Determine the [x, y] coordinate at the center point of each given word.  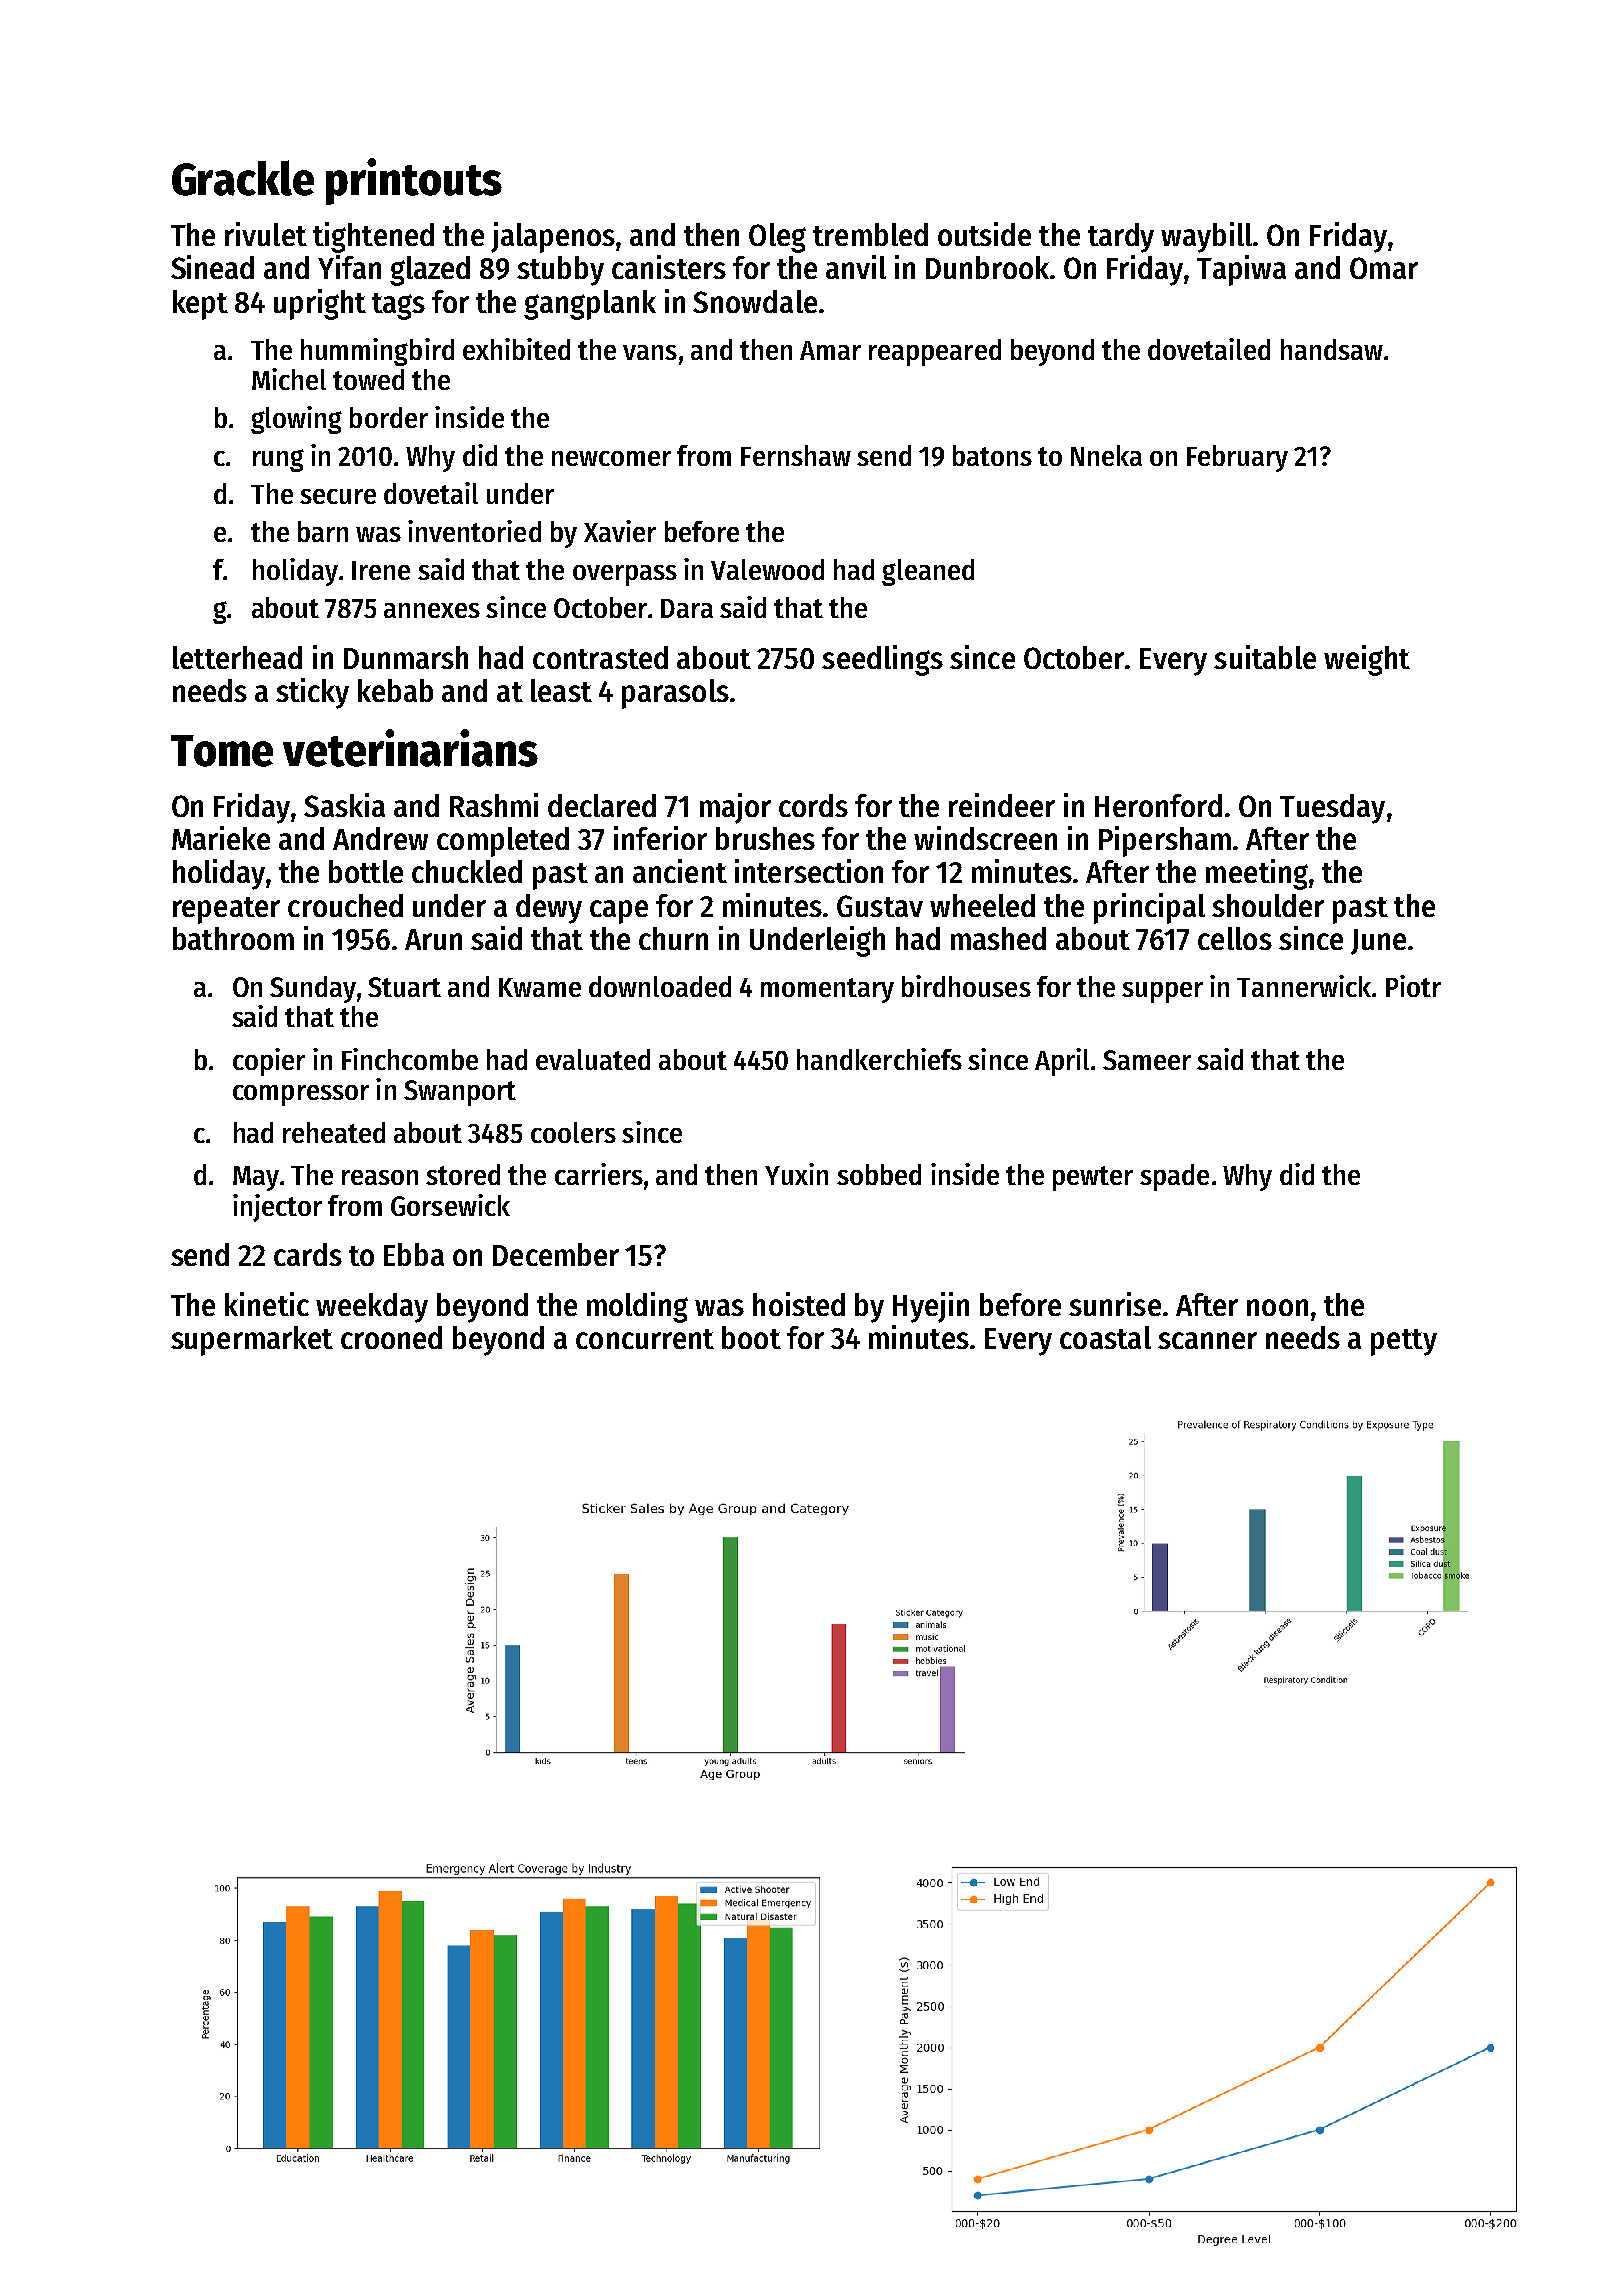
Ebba [414, 1254]
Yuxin [796, 1174]
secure [338, 496]
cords [813, 805]
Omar [1384, 268]
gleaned [928, 572]
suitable [1265, 657]
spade [1174, 1177]
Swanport [460, 1093]
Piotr [1413, 986]
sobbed [879, 1174]
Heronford [1158, 805]
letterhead [237, 657]
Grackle [243, 178]
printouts [414, 181]
